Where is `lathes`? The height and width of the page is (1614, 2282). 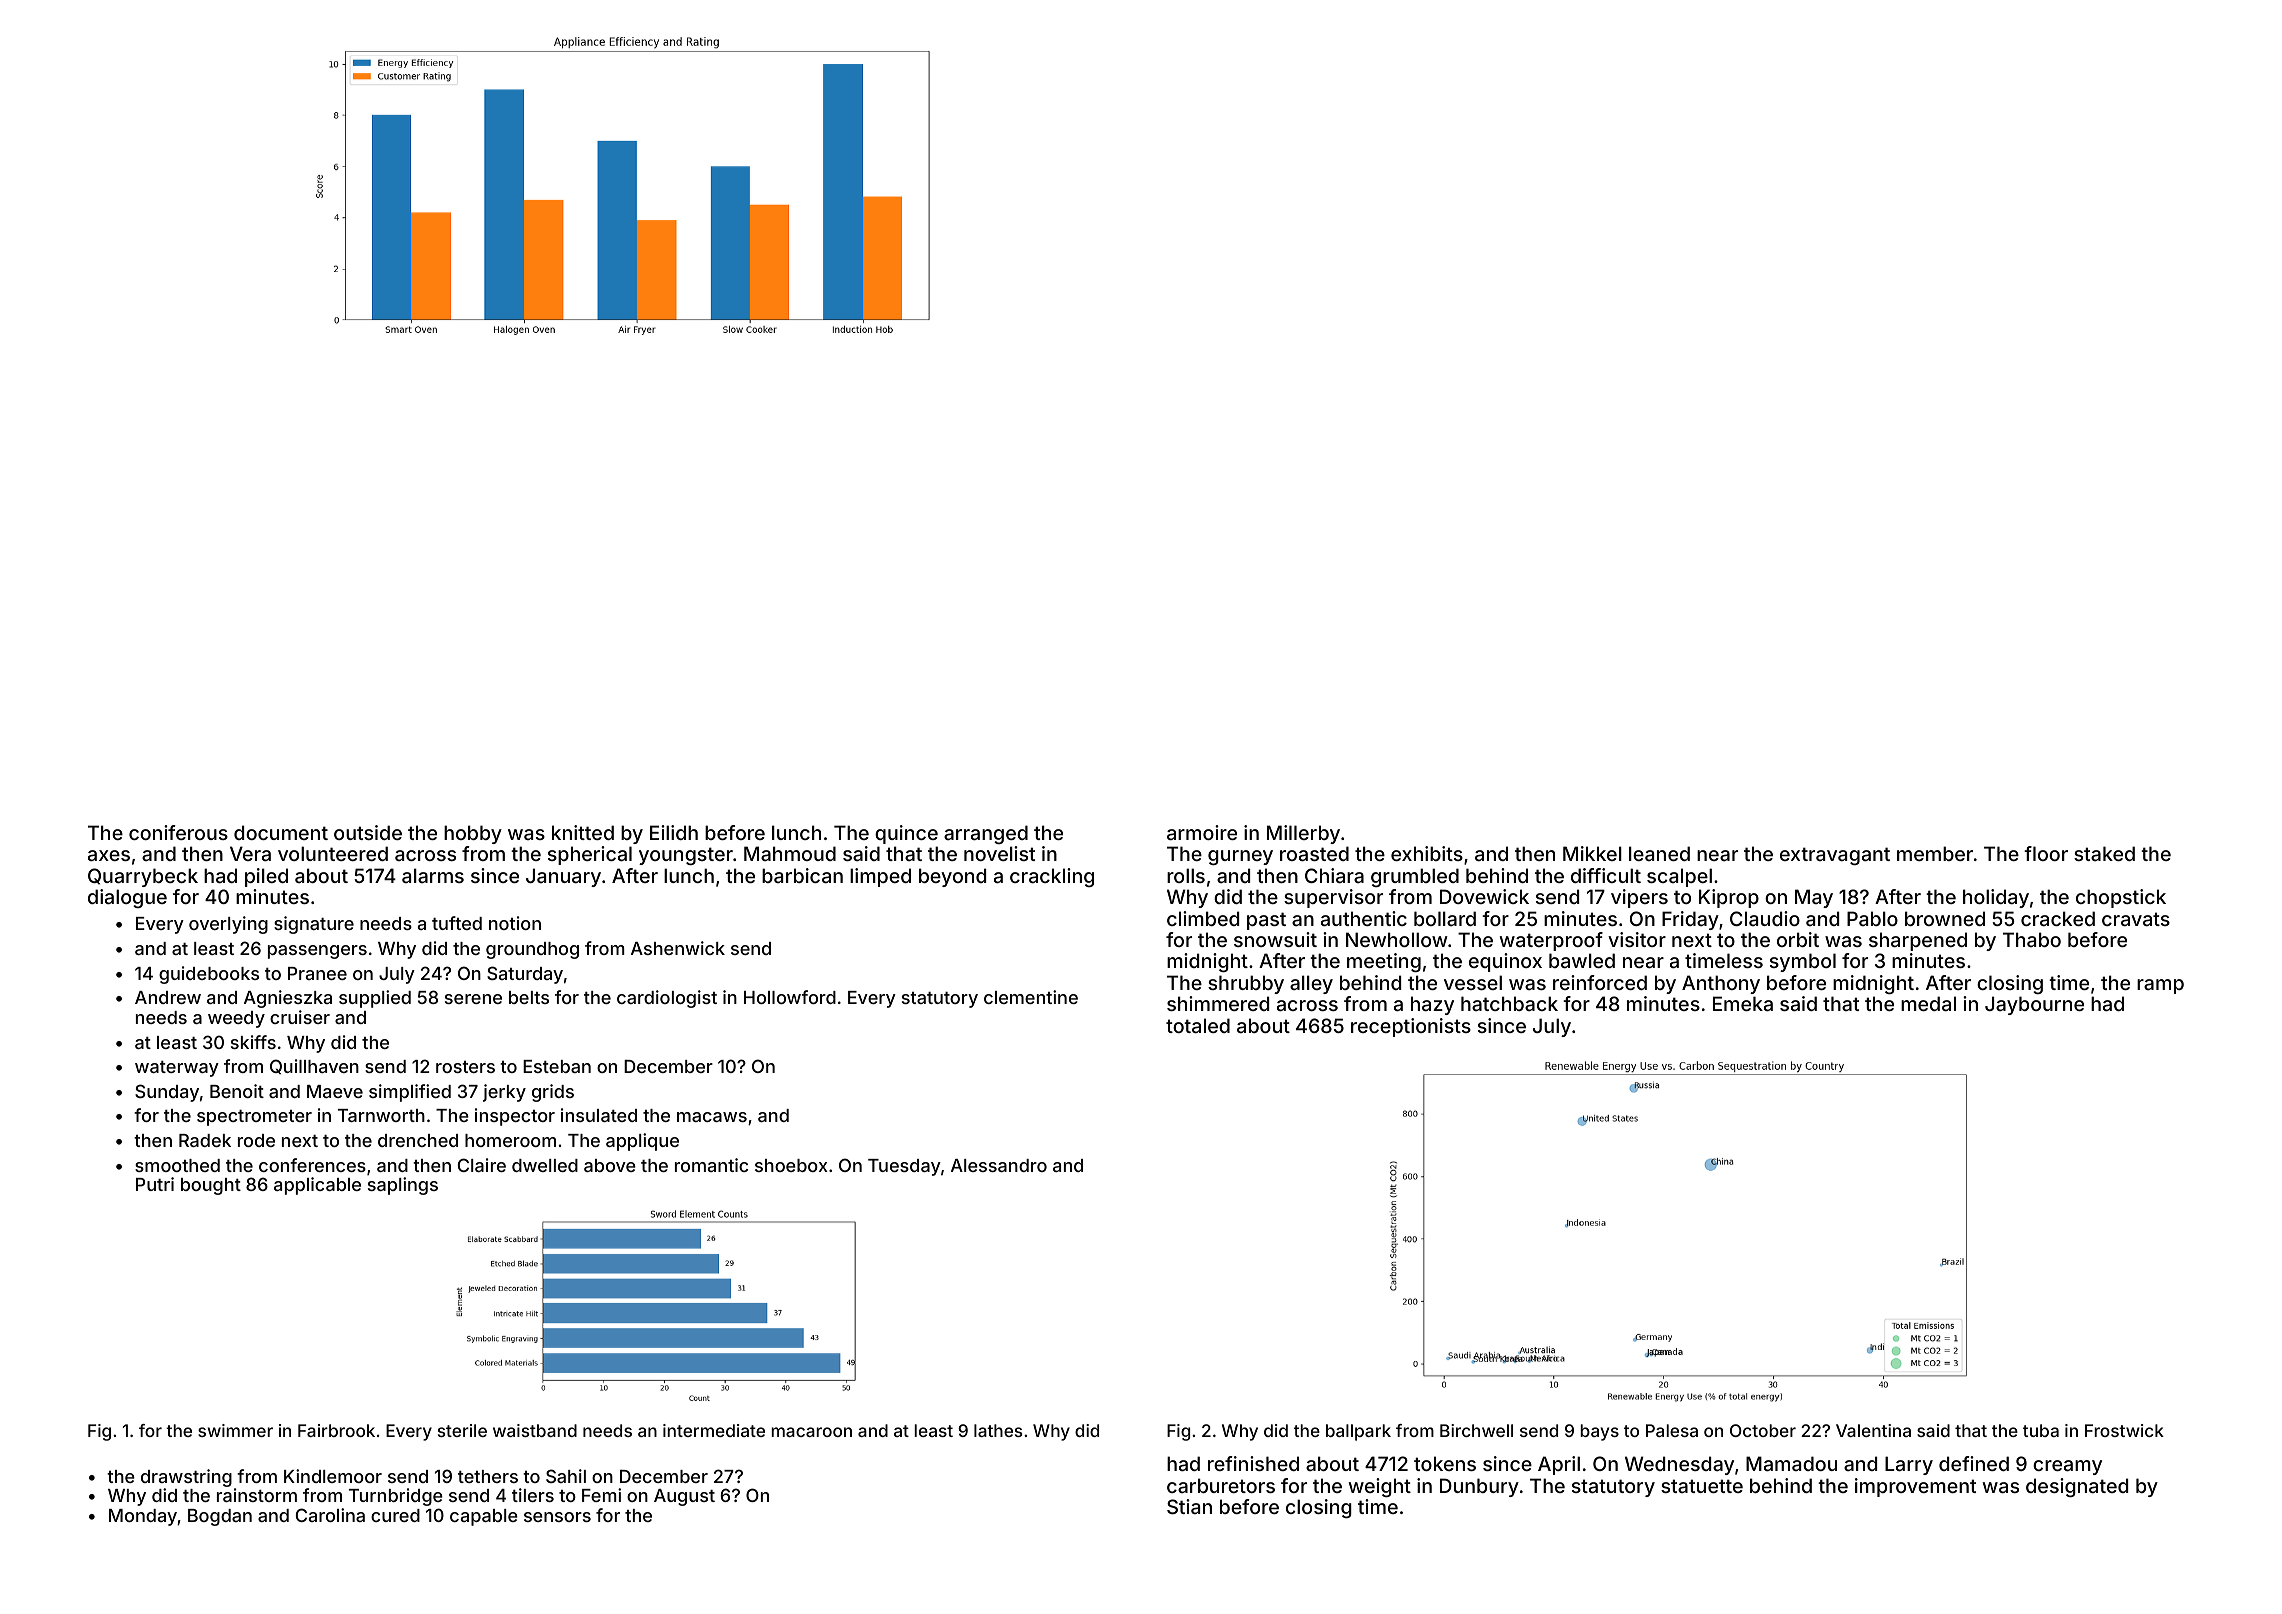 lathes is located at coordinates (998, 1430).
